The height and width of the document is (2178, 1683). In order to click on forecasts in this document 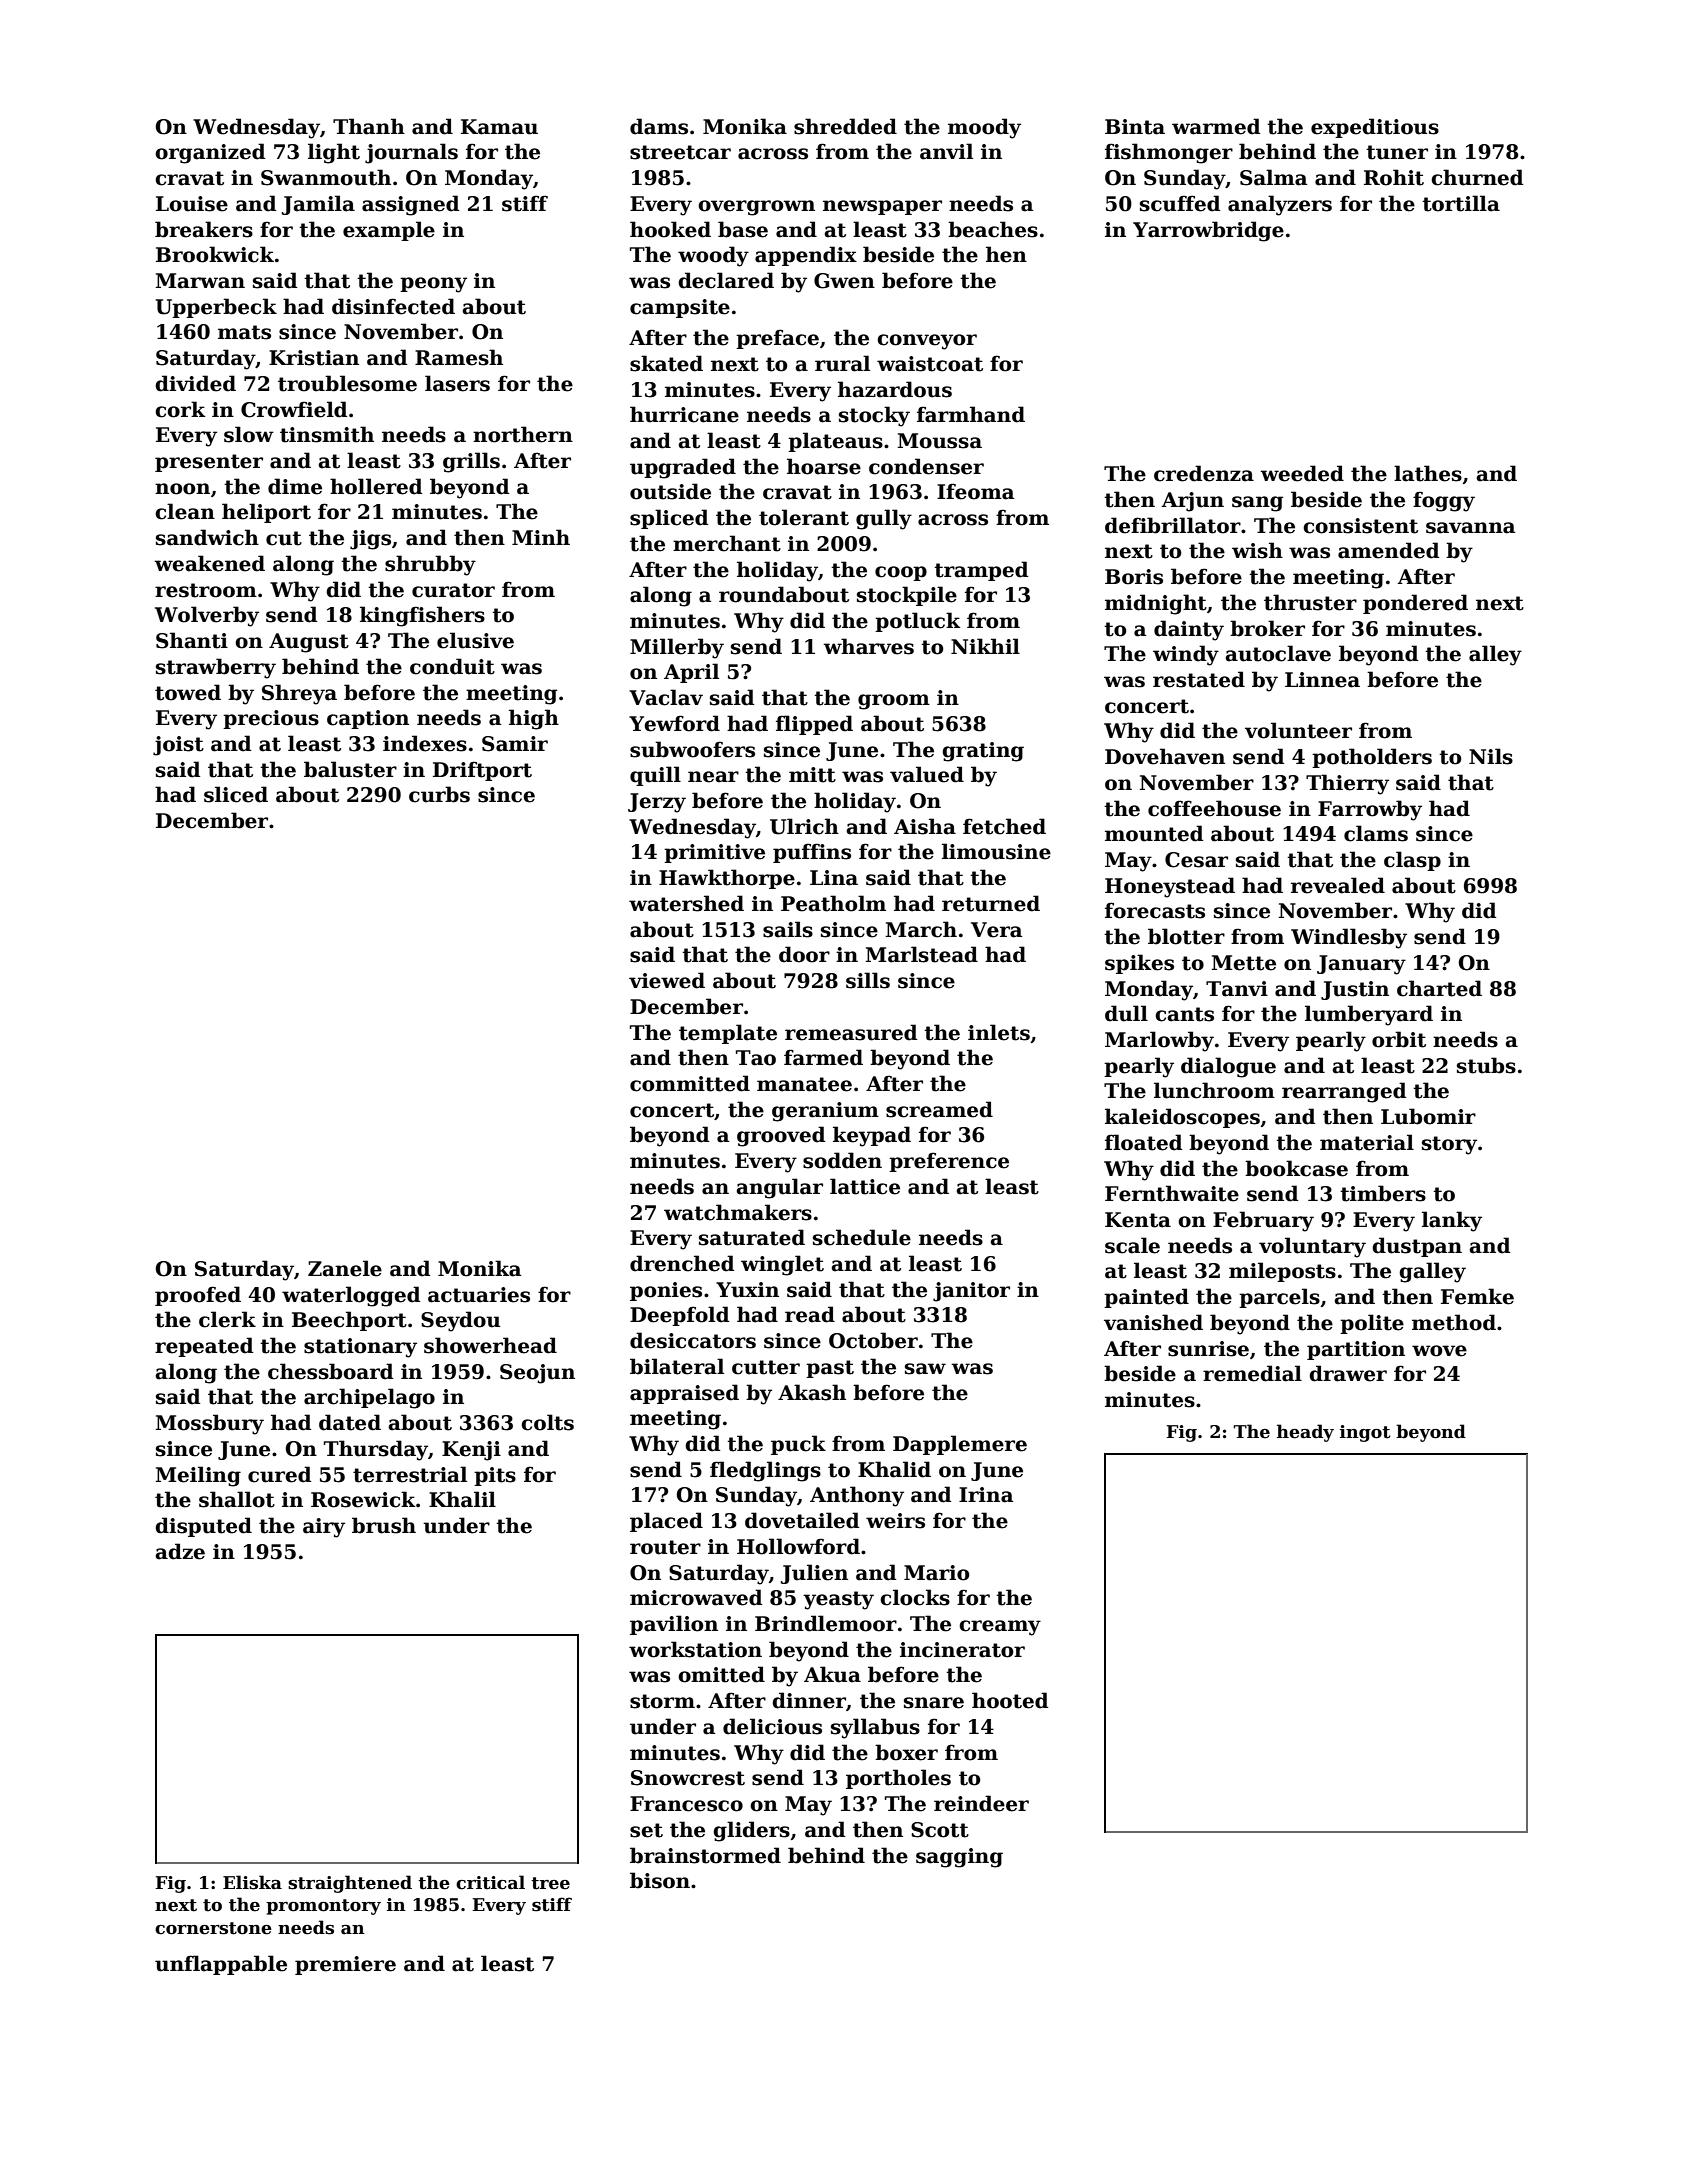, I will do `click(1155, 910)`.
